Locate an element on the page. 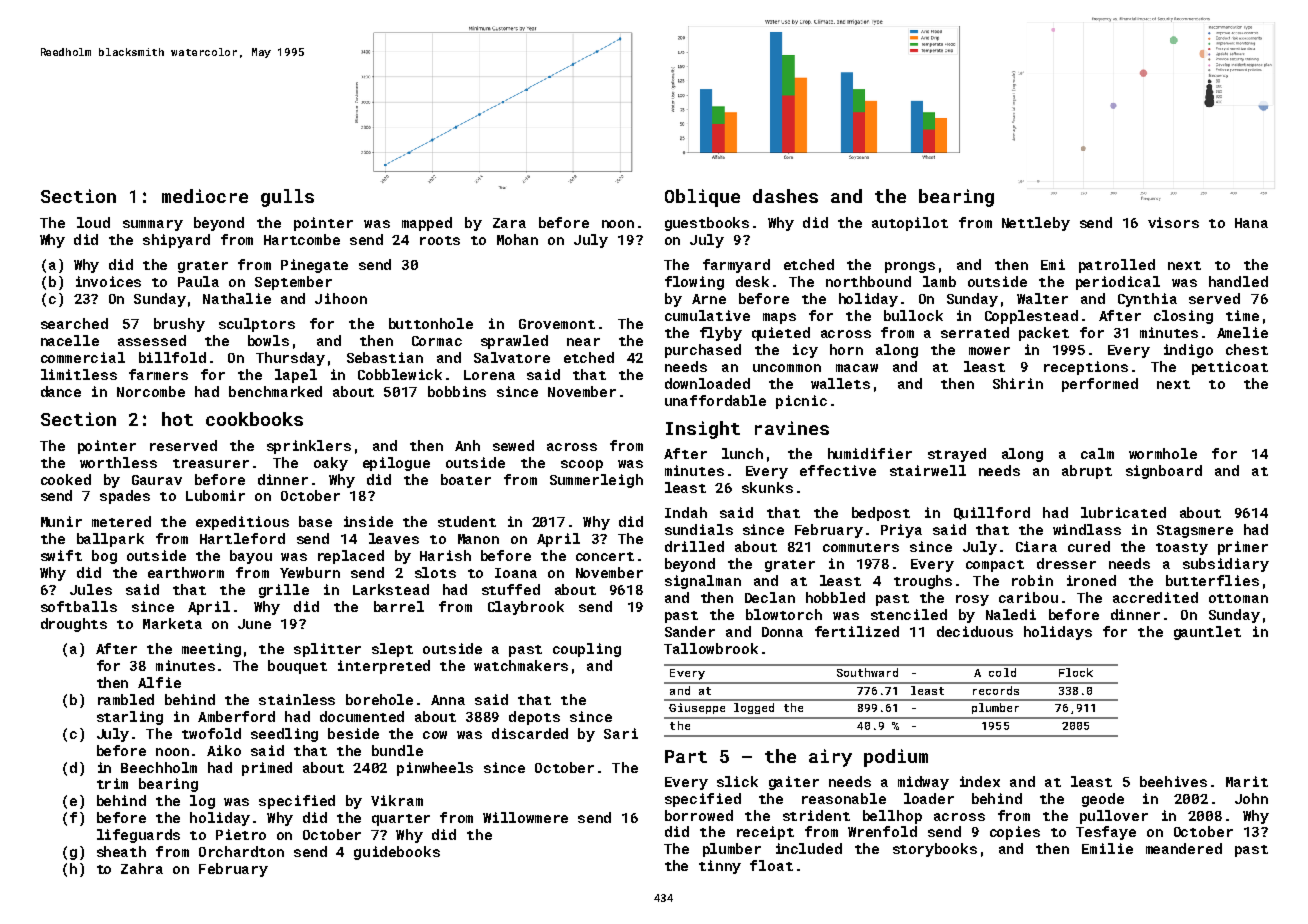 The height and width of the document is (924, 1308). stuffed is located at coordinates (511, 589).
